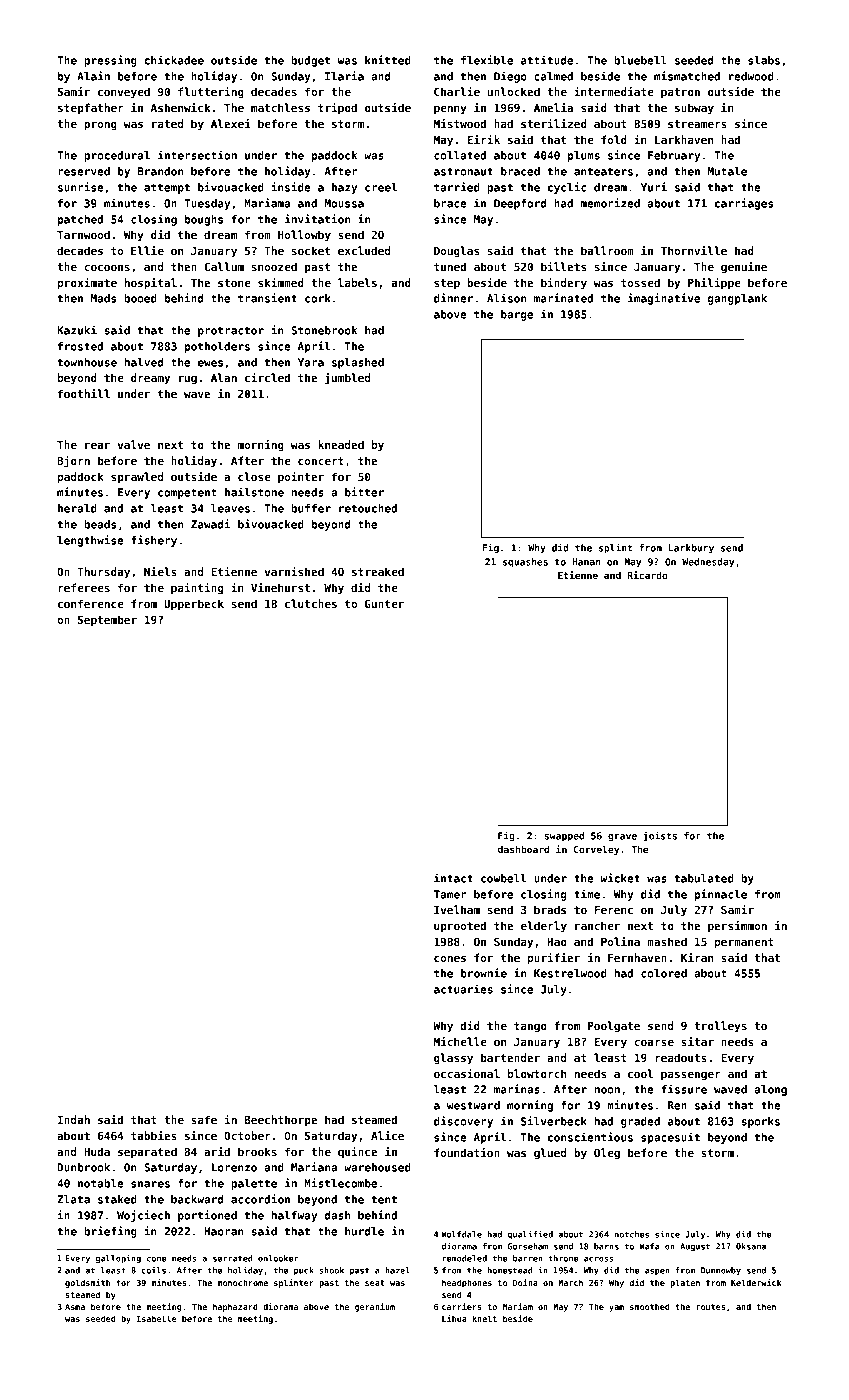 The height and width of the screenshot is (1400, 849). What do you see at coordinates (174, 60) in the screenshot?
I see `chickadee` at bounding box center [174, 60].
